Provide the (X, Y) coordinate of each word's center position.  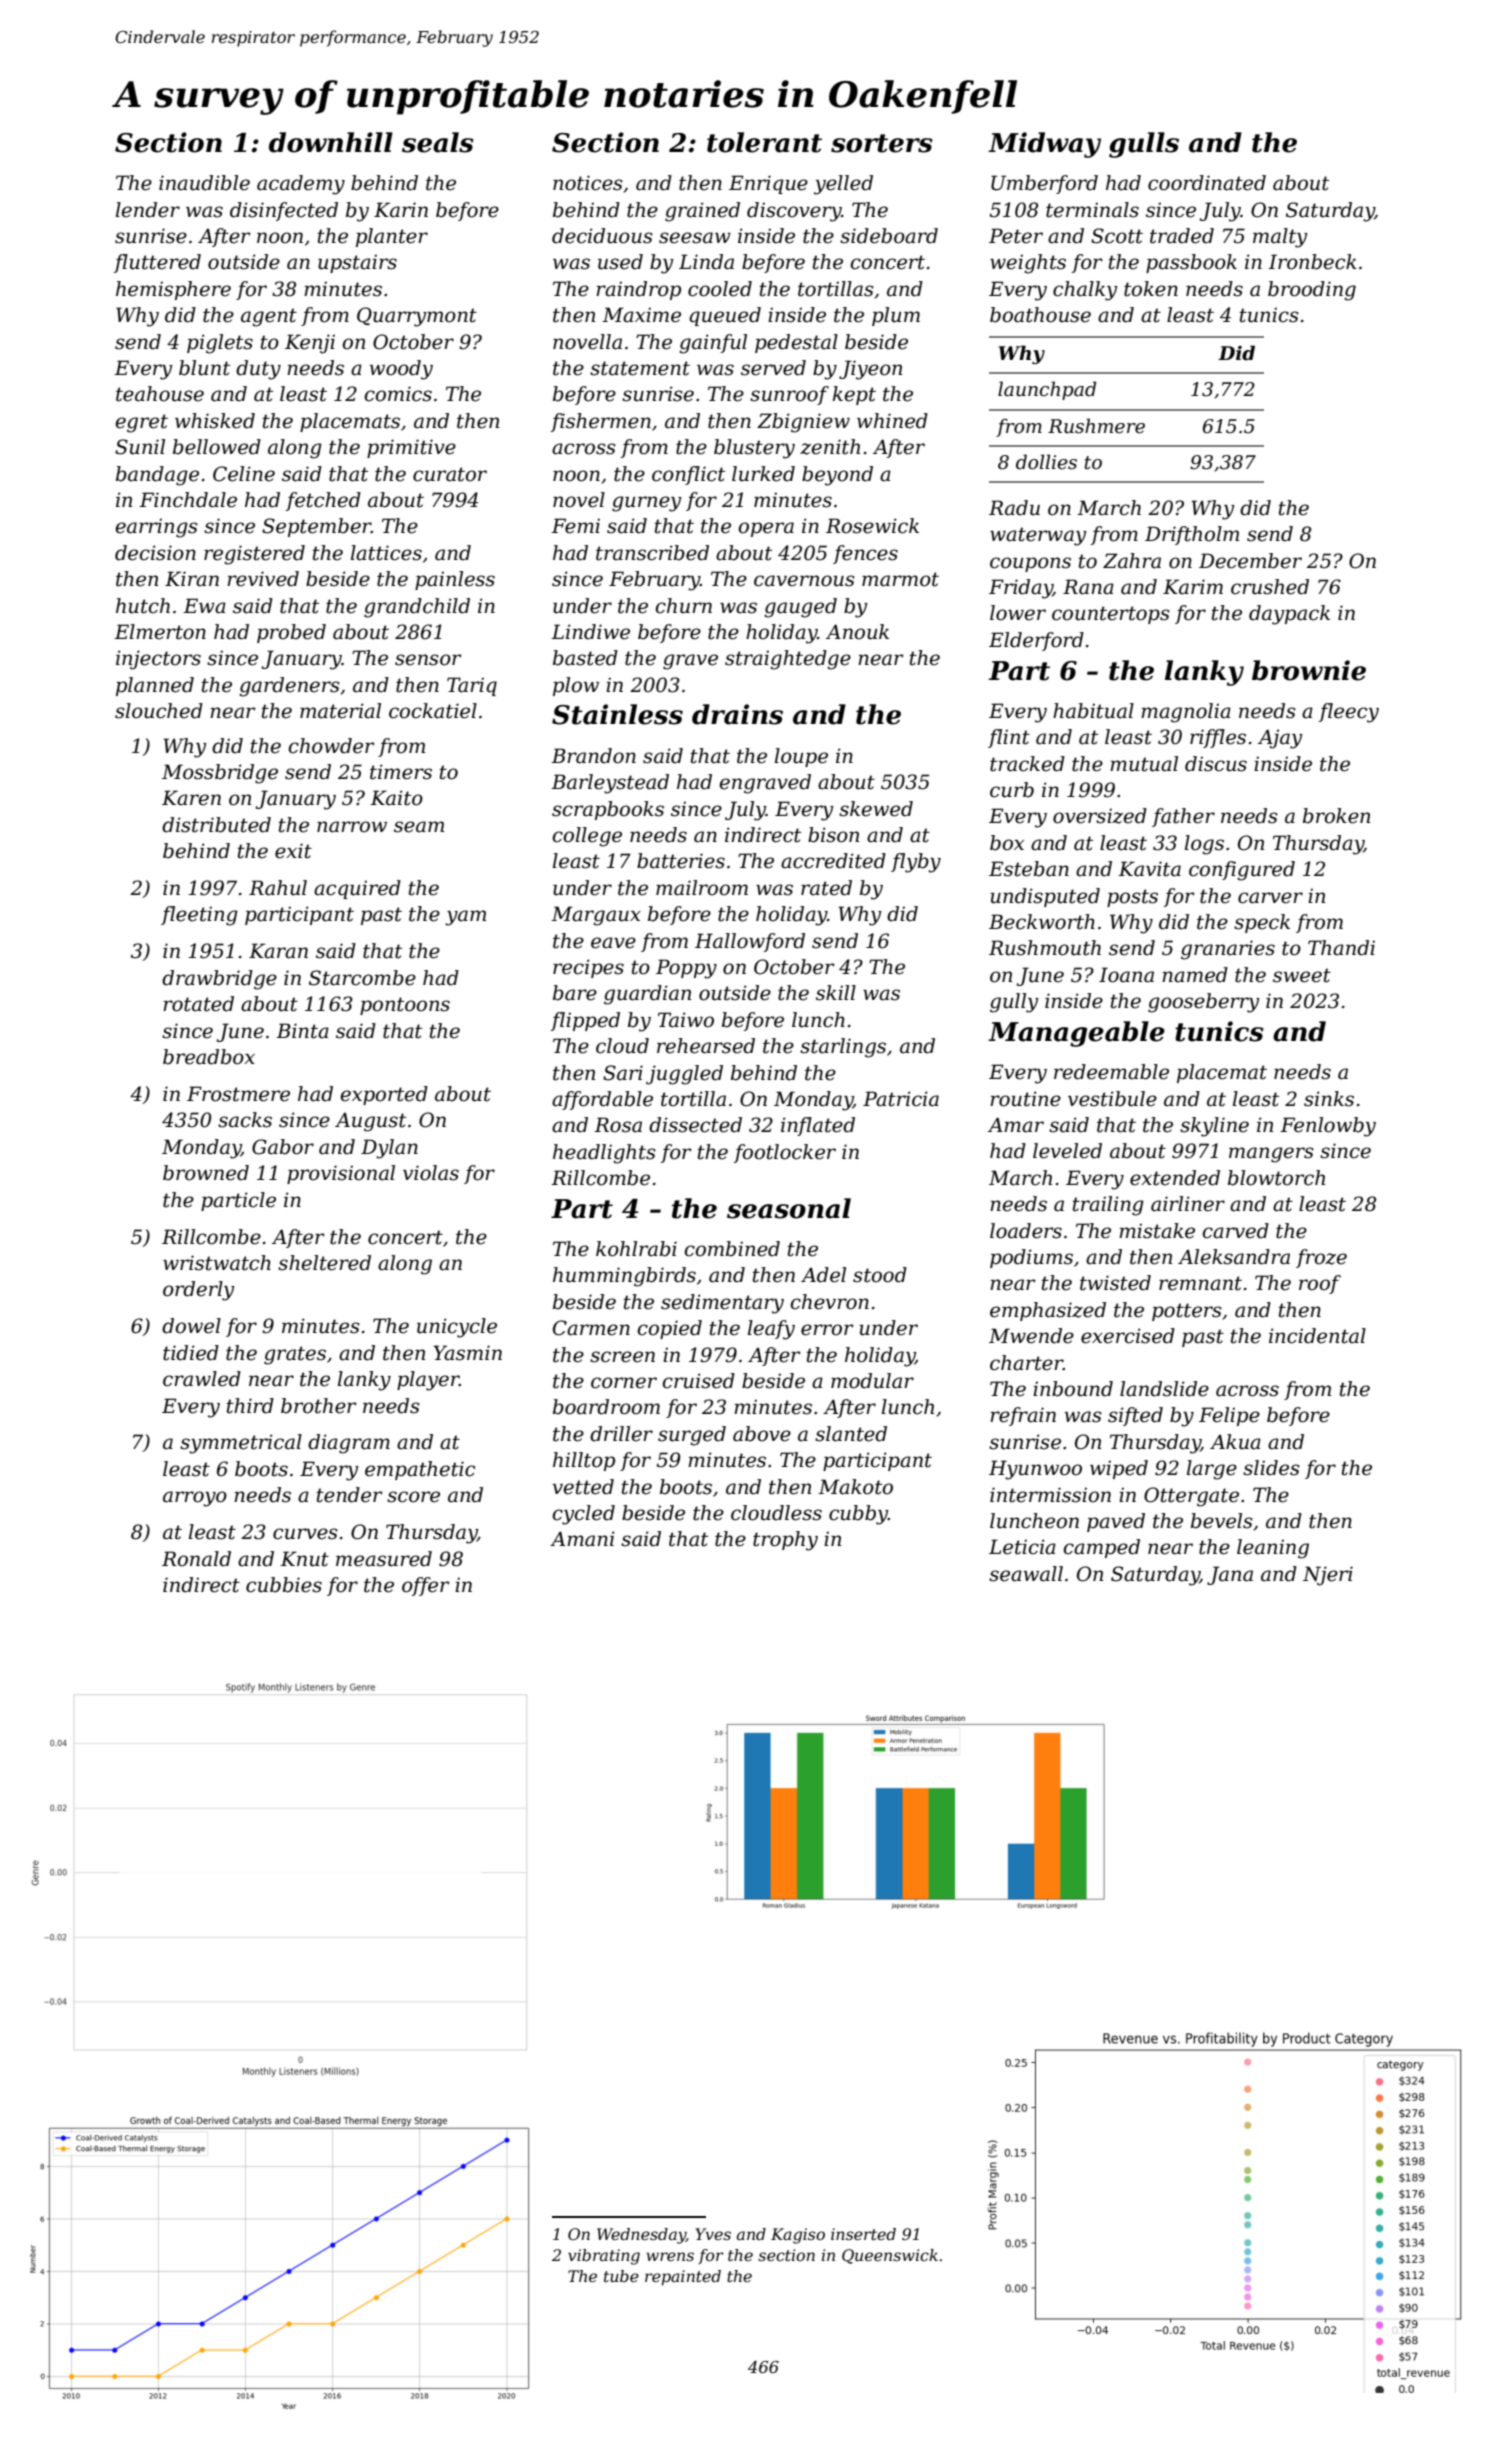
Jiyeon (870, 370)
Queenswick (890, 2256)
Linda (706, 262)
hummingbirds (624, 1277)
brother (319, 1406)
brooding (1312, 291)
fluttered (157, 263)
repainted (683, 2278)
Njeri (1328, 1576)
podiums (1031, 1258)
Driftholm (1192, 535)
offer (426, 1586)
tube (621, 2276)
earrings (156, 528)
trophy (785, 1541)
